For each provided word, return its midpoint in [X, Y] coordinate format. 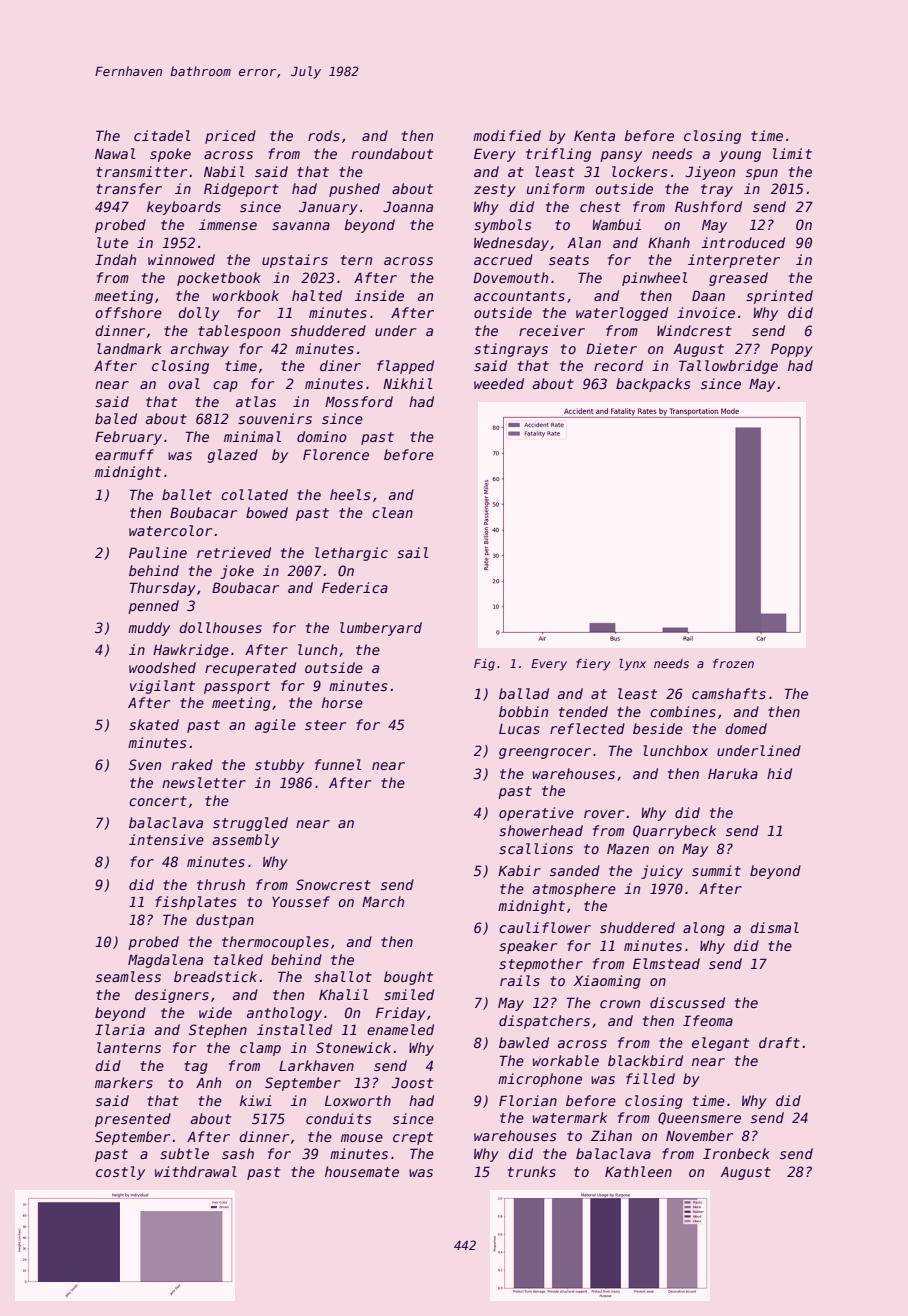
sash [238, 1153]
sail [413, 552]
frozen [733, 663]
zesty [495, 190]
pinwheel [655, 279]
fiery [593, 665]
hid [779, 773]
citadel [162, 135]
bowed [267, 512]
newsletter [204, 782]
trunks [532, 1171]
